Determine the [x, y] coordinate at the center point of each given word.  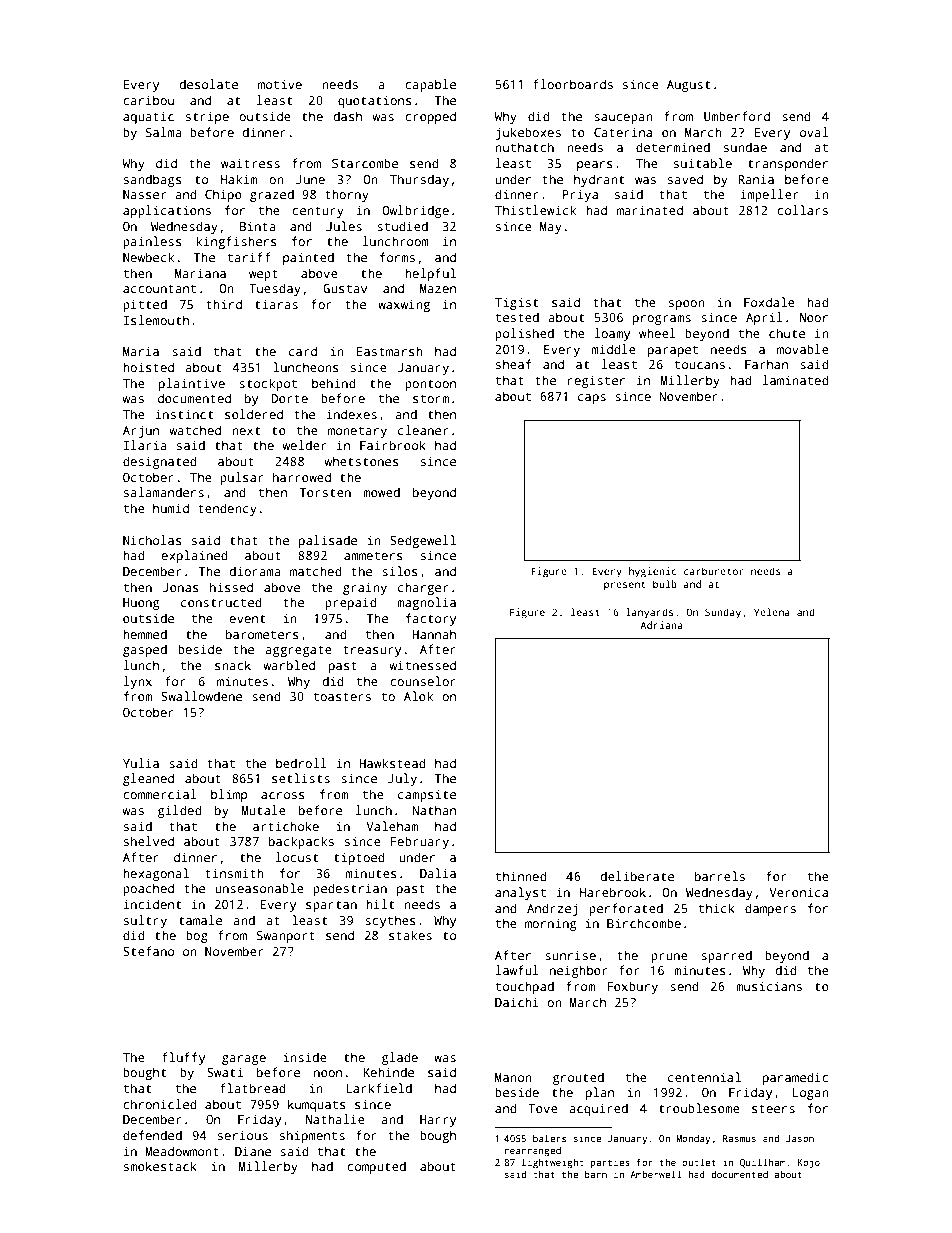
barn [596, 1174]
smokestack [160, 1166]
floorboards [573, 84]
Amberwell [655, 1174]
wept [263, 275]
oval [814, 132]
